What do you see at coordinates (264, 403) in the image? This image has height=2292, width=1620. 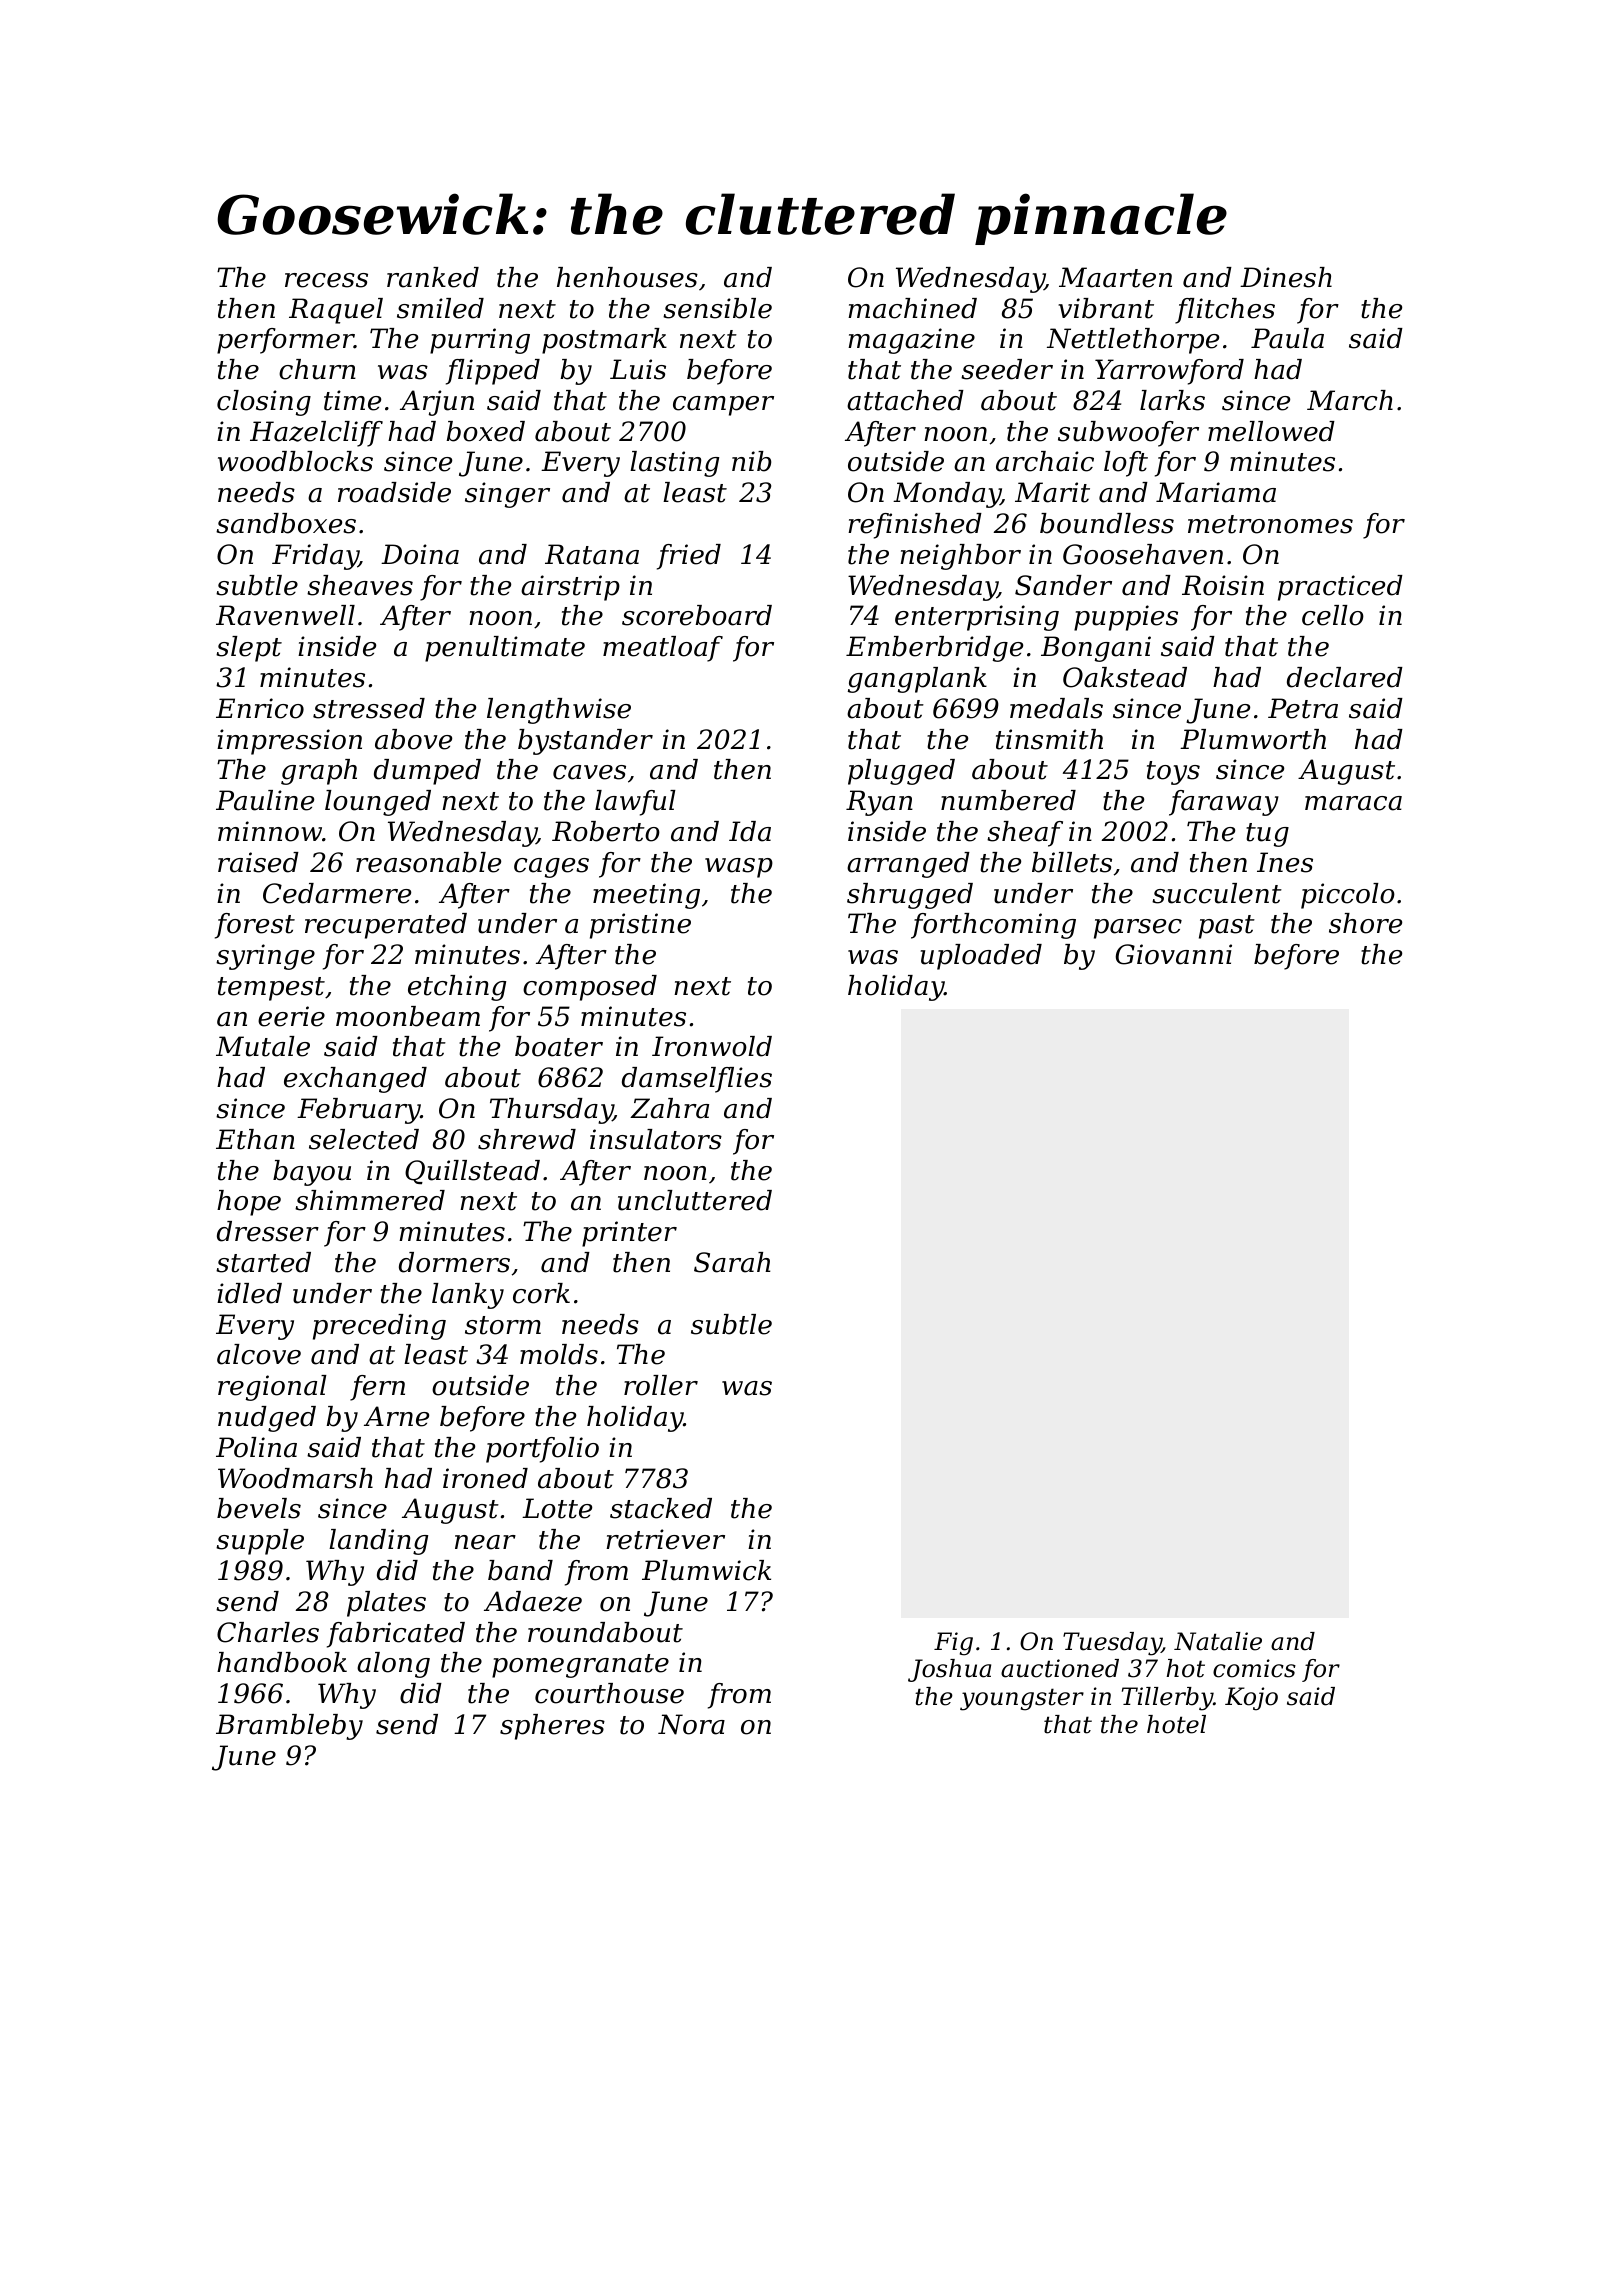 I see `closing` at bounding box center [264, 403].
